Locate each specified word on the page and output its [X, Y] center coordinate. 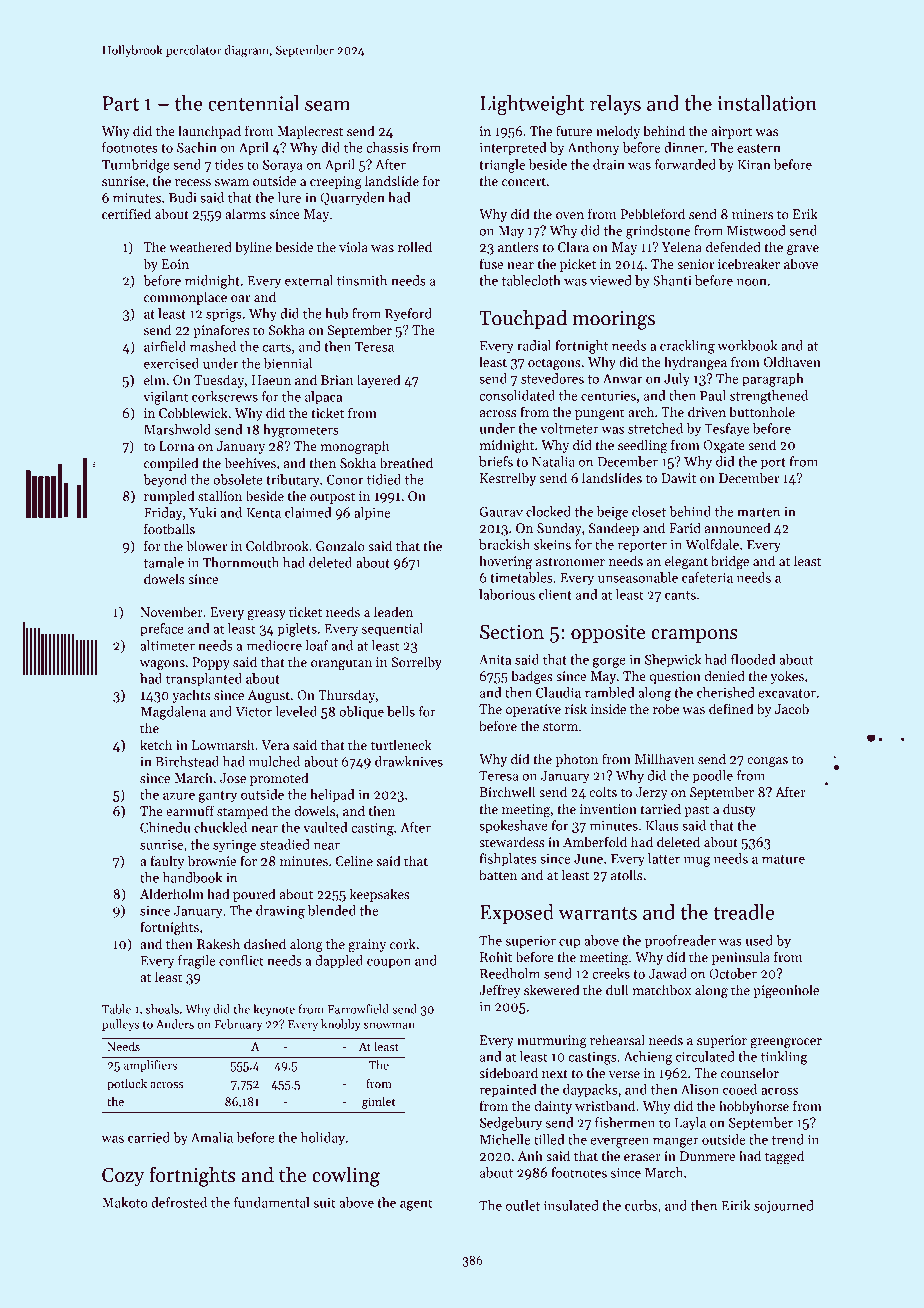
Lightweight [532, 105]
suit [324, 1203]
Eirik [736, 1205]
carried [149, 1137]
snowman [389, 1025]
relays [615, 105]
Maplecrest [310, 132]
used [759, 940]
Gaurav [501, 511]
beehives [250, 462]
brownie [212, 860]
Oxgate [724, 446]
